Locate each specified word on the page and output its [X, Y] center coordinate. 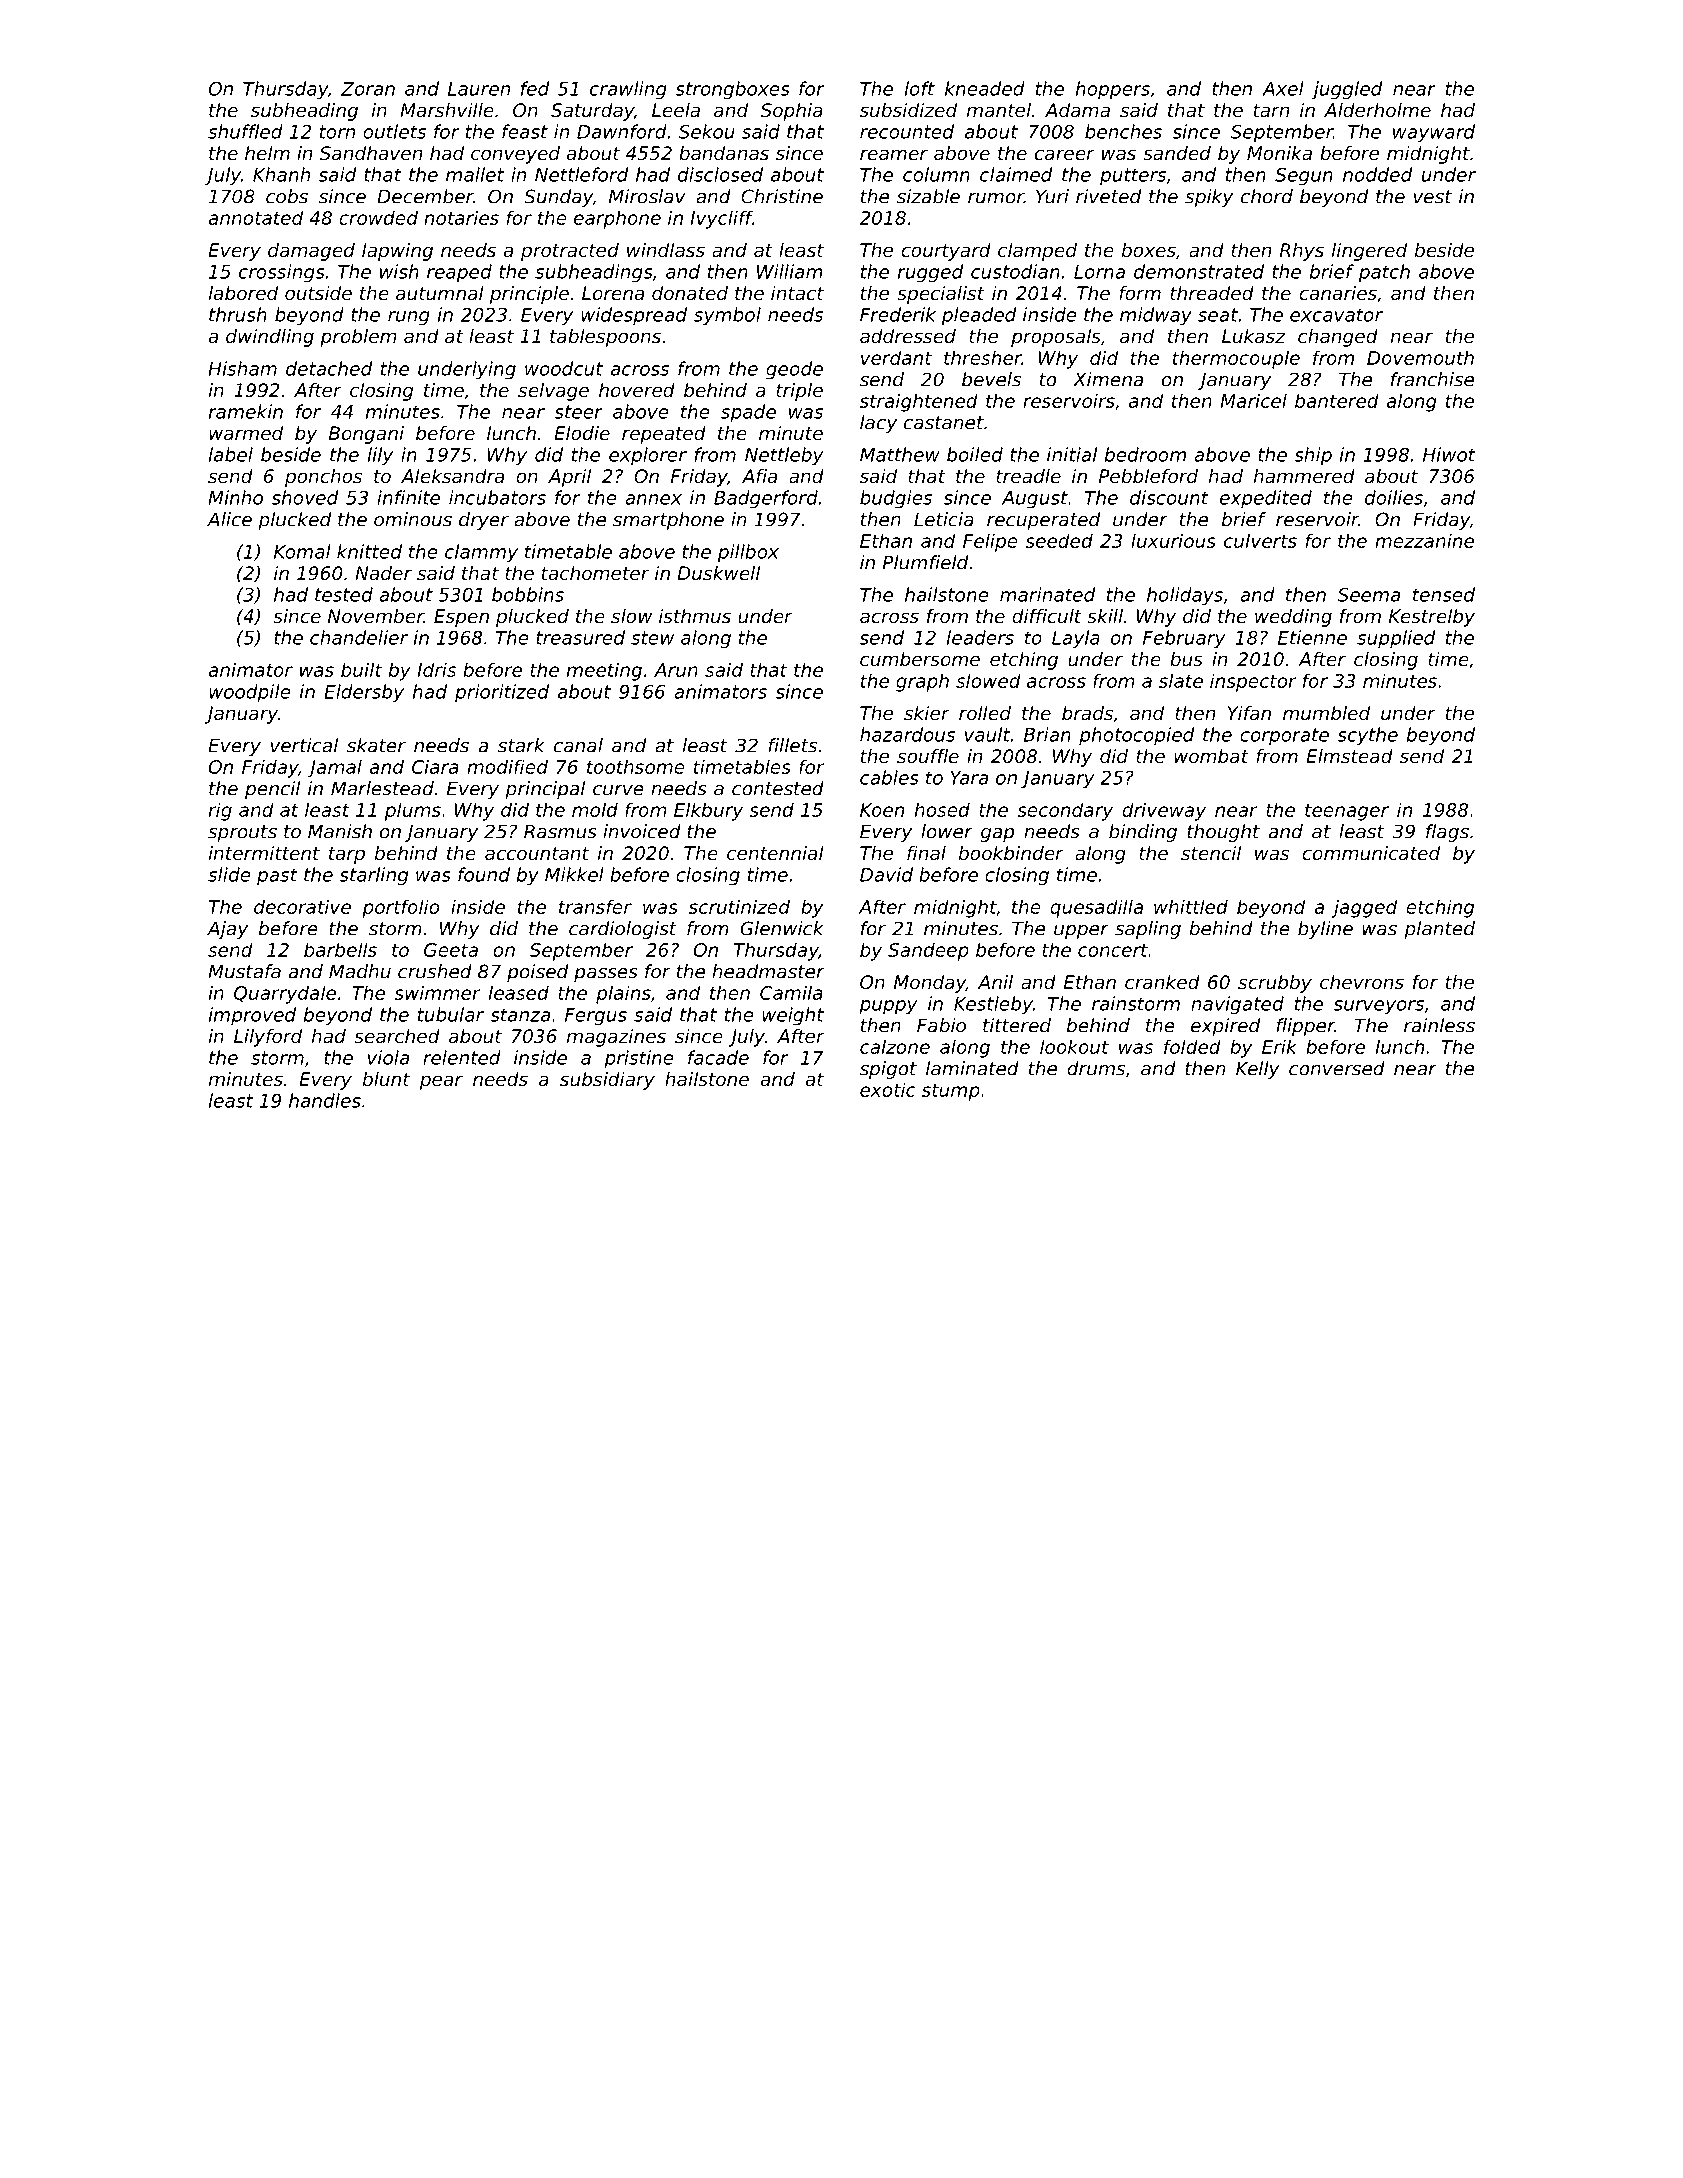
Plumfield [925, 562]
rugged [930, 273]
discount [1169, 497]
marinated [1047, 594]
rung [409, 318]
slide [229, 874]
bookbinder [1011, 853]
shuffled [245, 131]
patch [1384, 273]
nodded [1377, 174]
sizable [928, 196]
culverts [1260, 540]
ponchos [323, 478]
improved [252, 1016]
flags [1447, 833]
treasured [580, 637]
